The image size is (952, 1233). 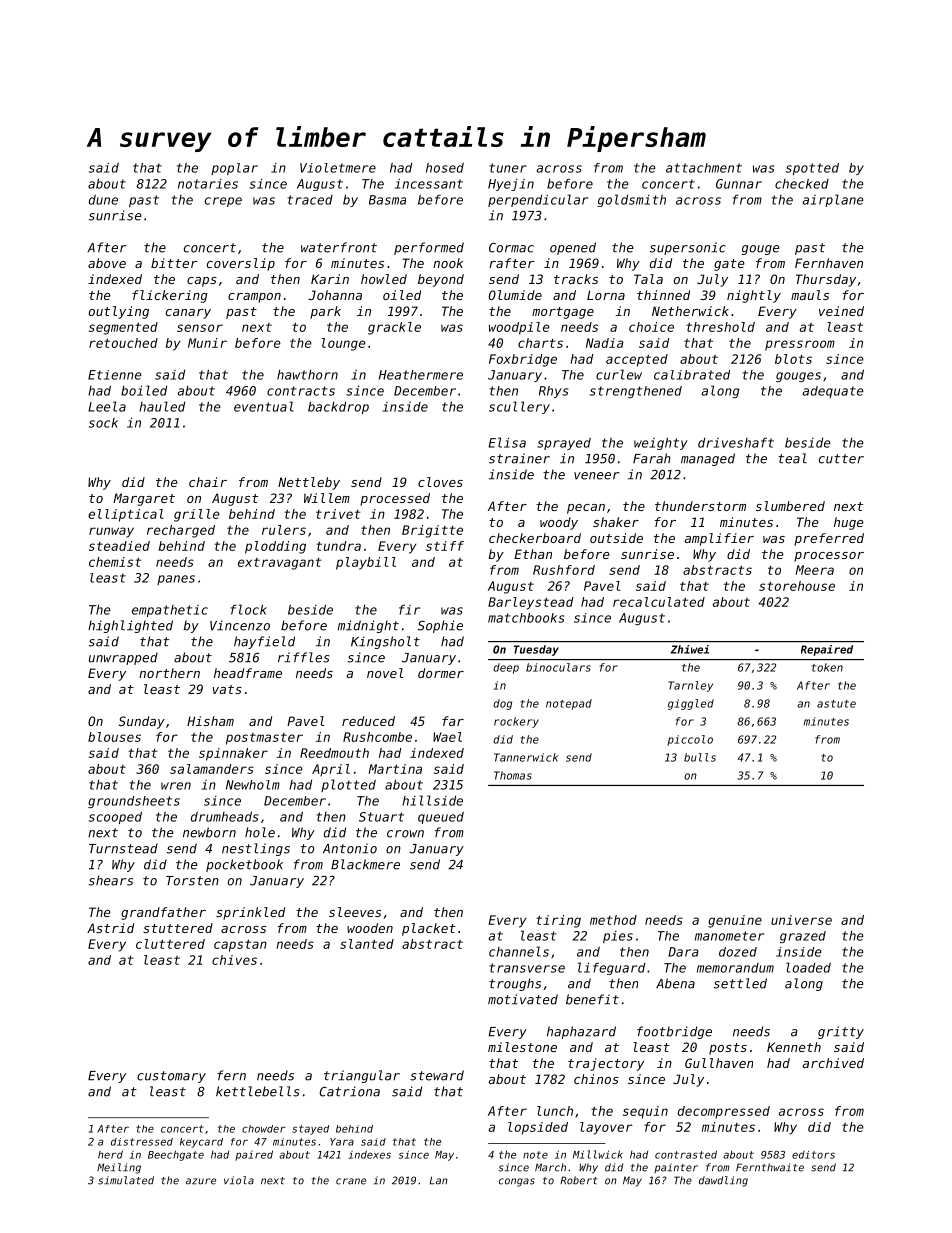 What do you see at coordinates (508, 168) in the page?
I see `tuner` at bounding box center [508, 168].
